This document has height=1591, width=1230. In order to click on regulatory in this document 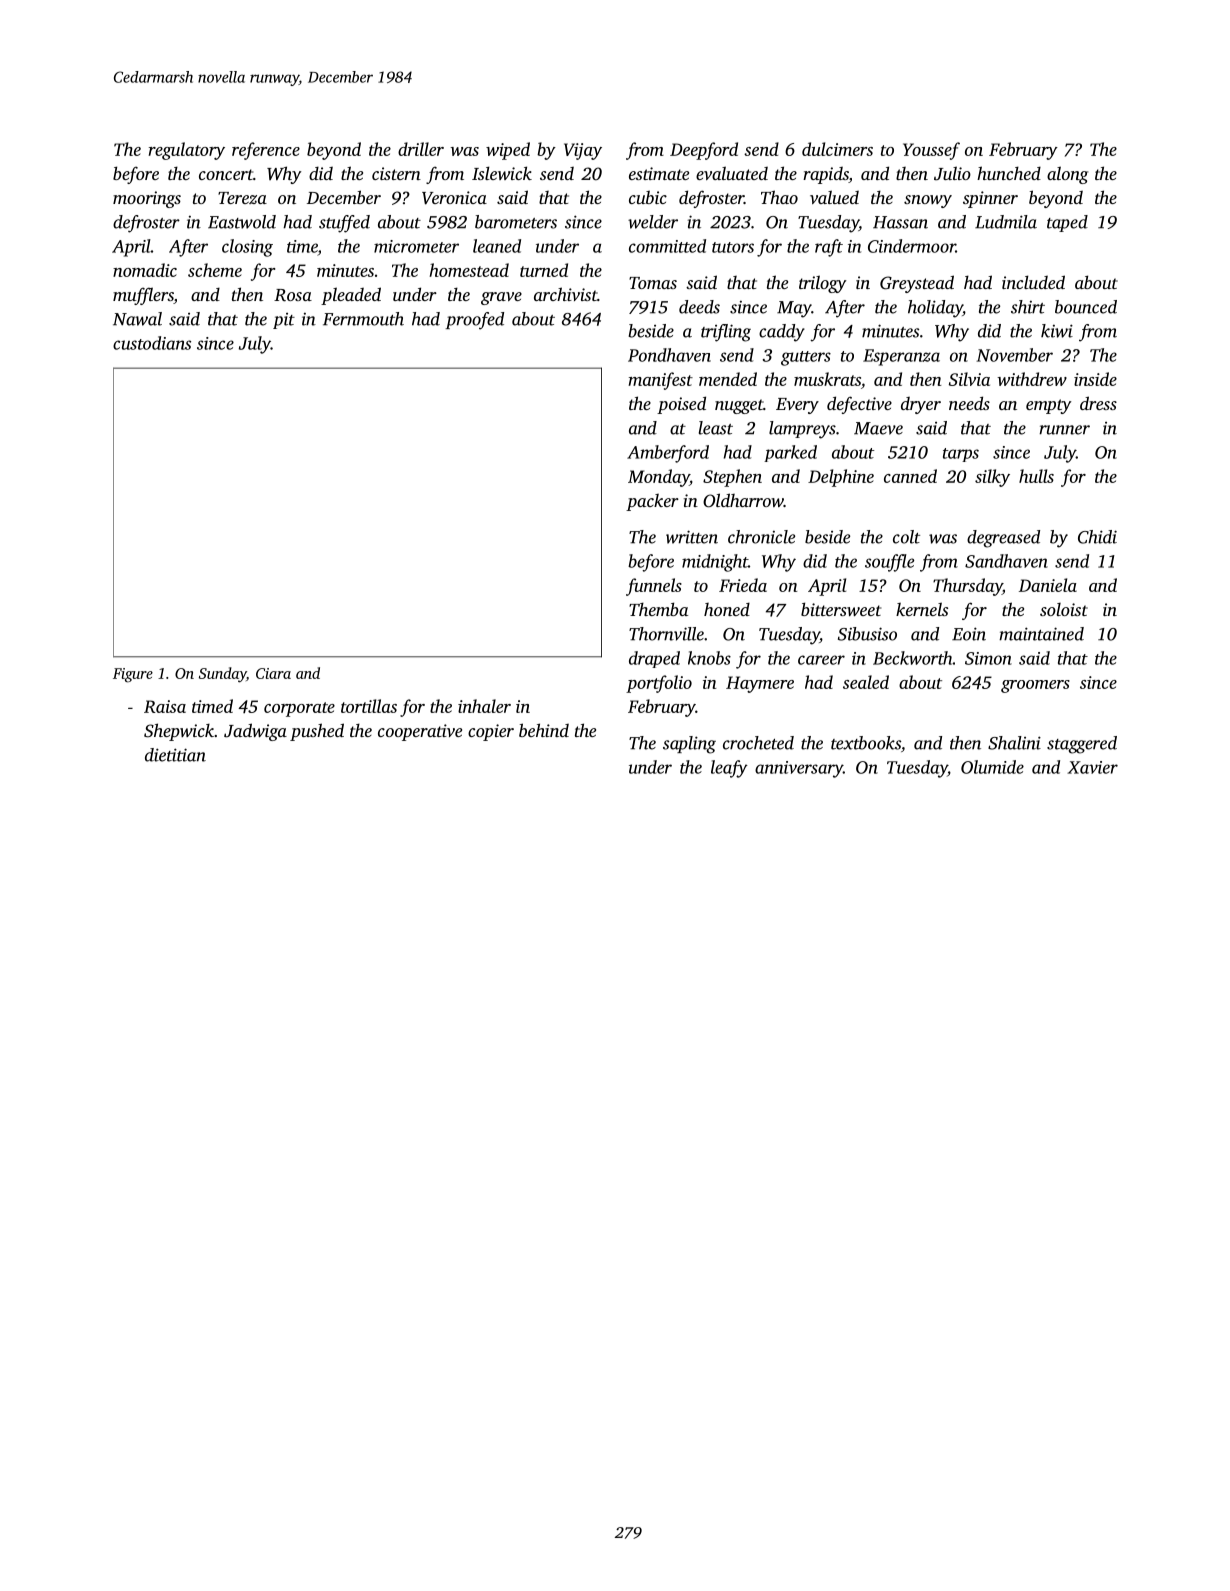, I will do `click(187, 151)`.
